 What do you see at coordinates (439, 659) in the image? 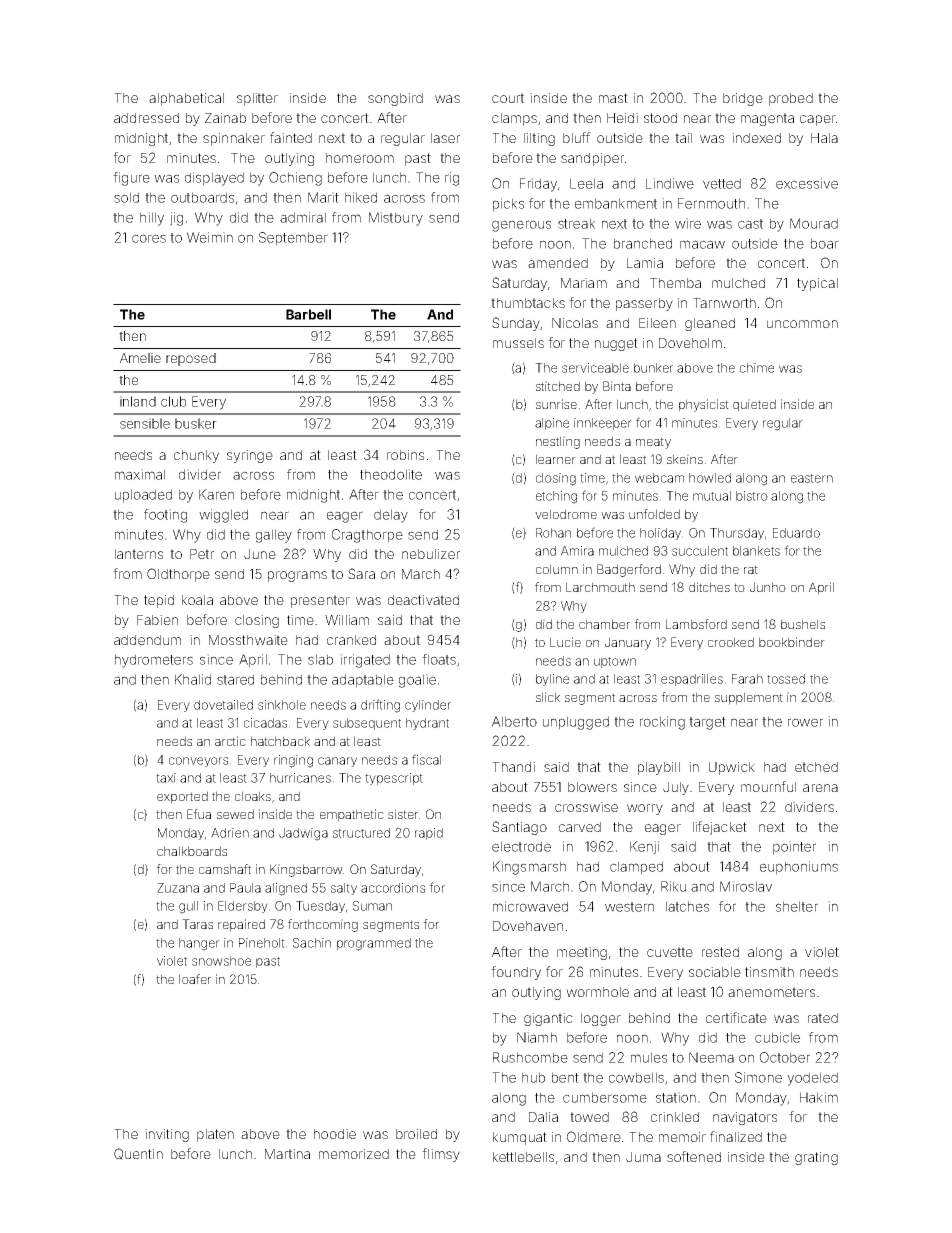
I see `floats` at bounding box center [439, 659].
